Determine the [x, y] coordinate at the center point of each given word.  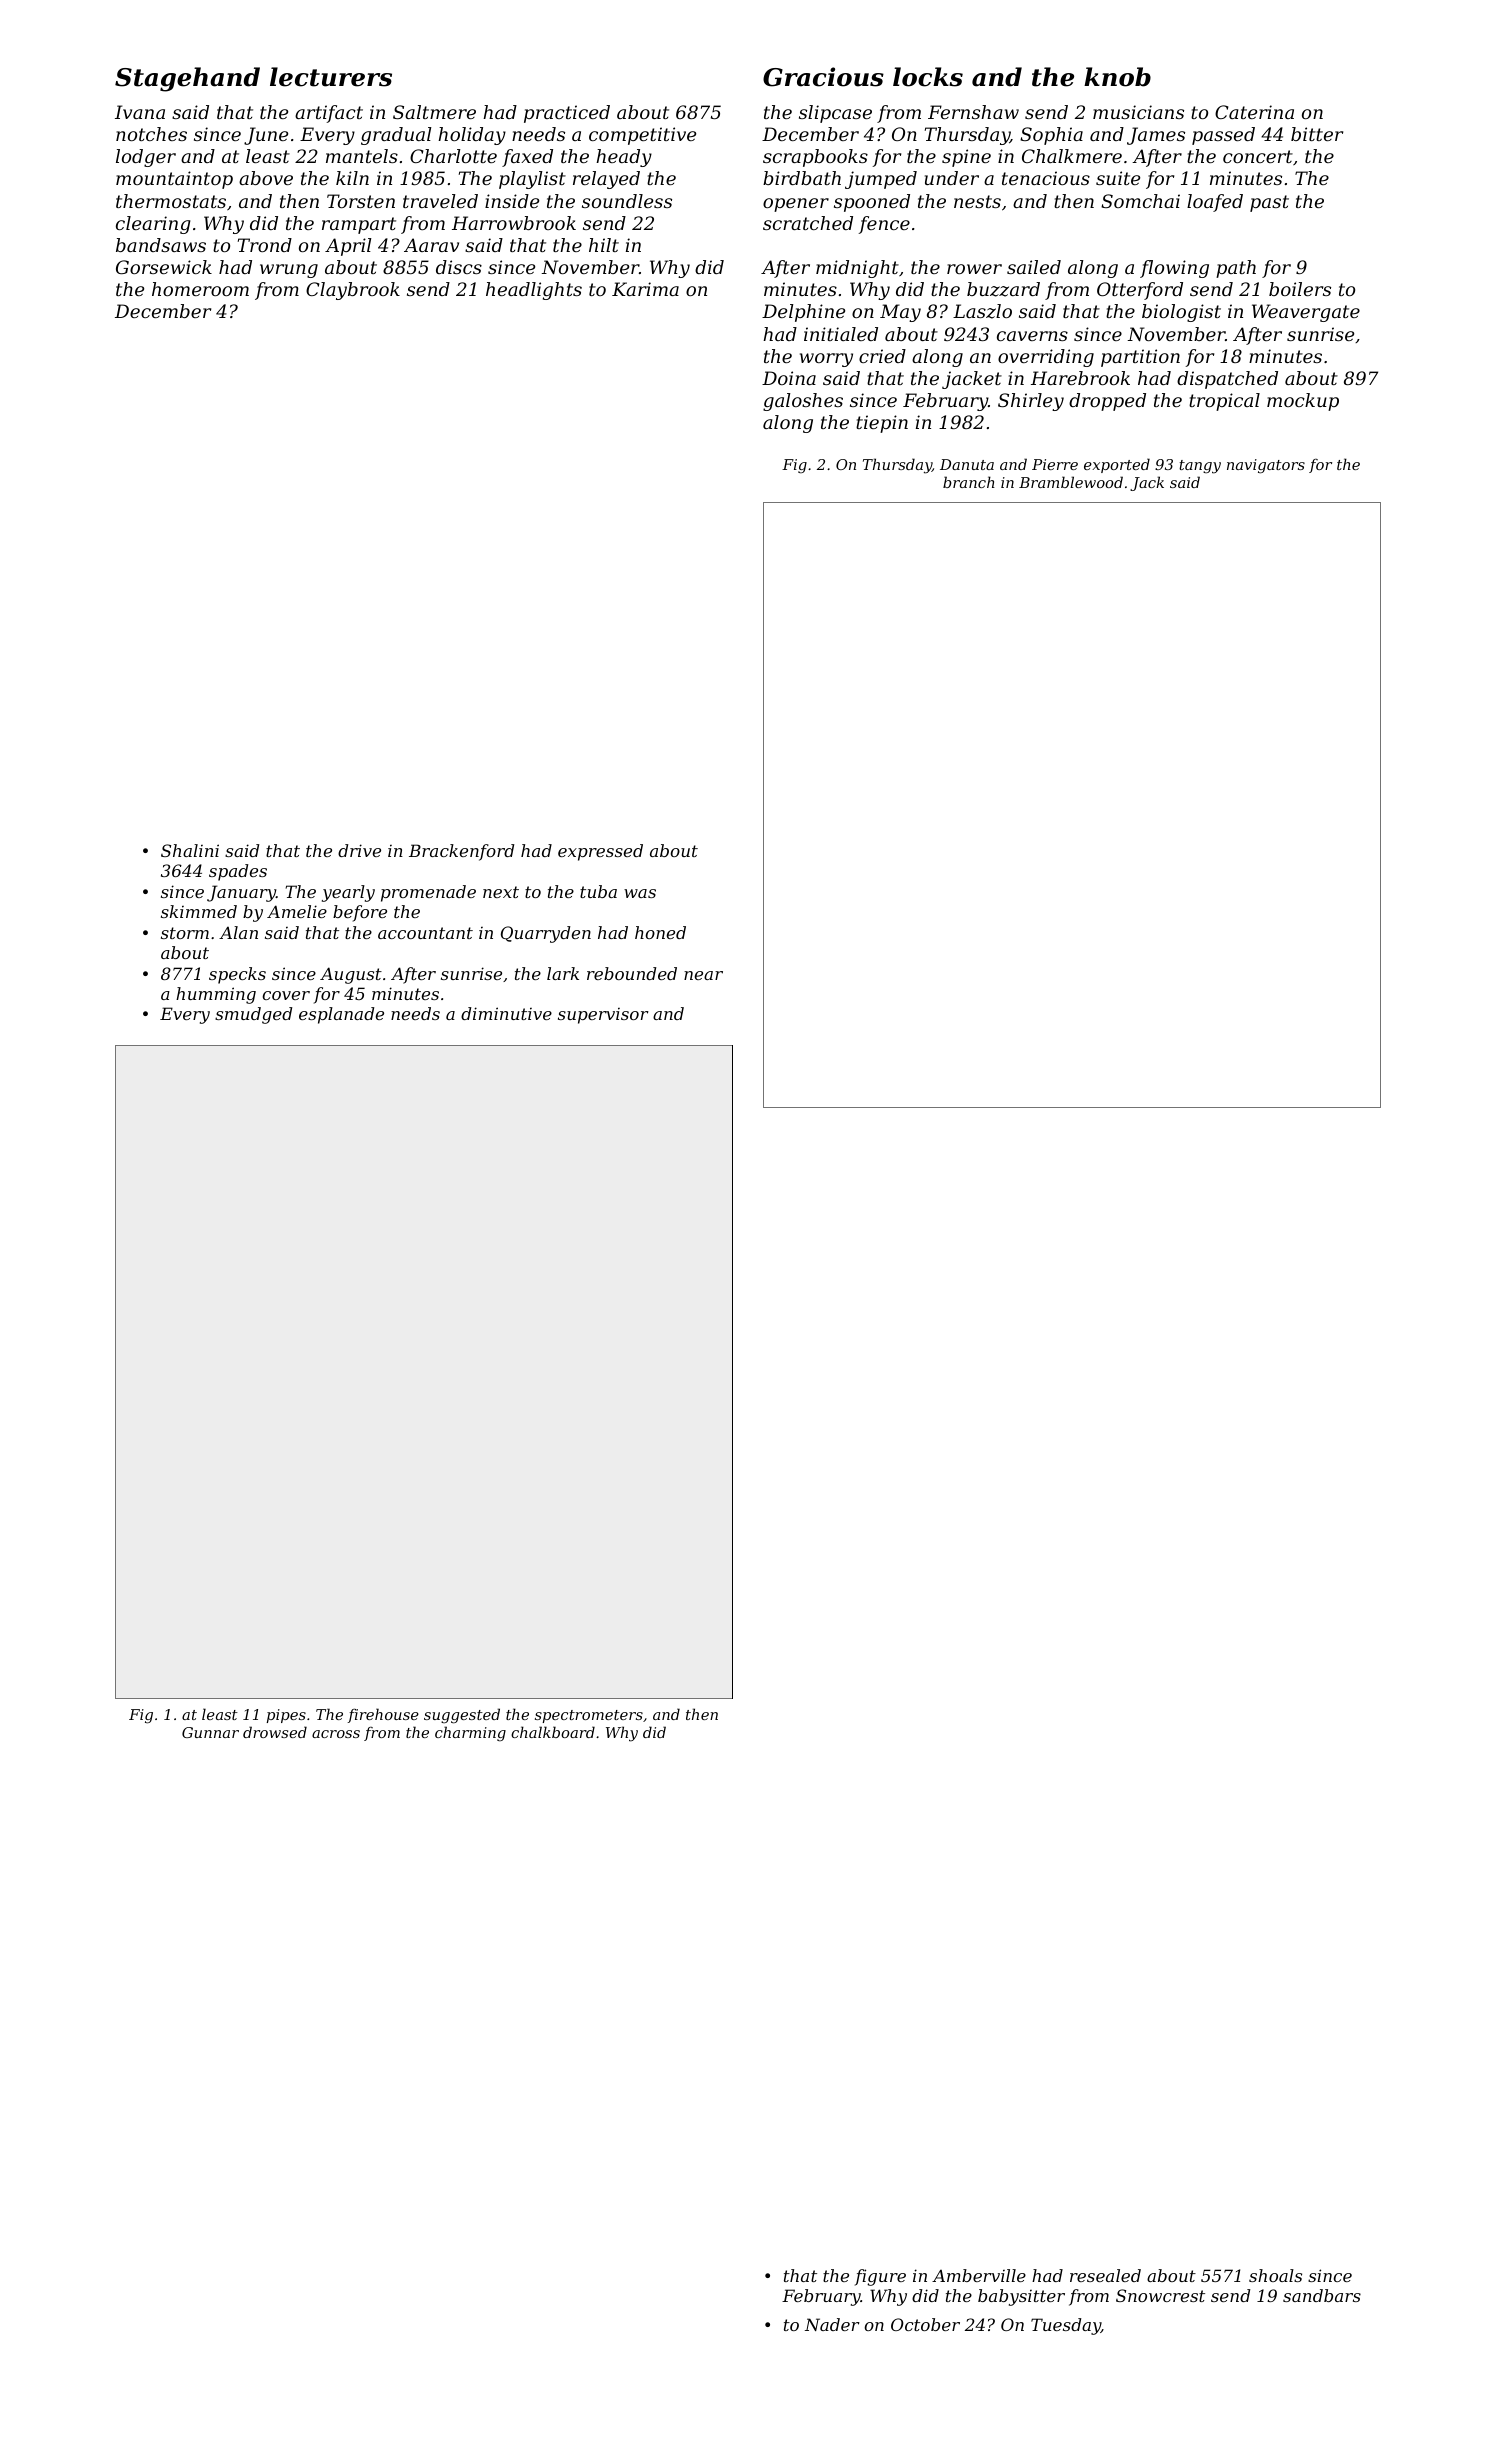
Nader [832, 2324]
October [925, 2324]
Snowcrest [1160, 2295]
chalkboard [553, 1732]
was [640, 893]
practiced [567, 114]
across [336, 1734]
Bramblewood [1071, 482]
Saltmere [434, 112]
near [703, 975]
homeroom [200, 289]
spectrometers [589, 1716]
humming [216, 995]
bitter [1317, 134]
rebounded [632, 973]
